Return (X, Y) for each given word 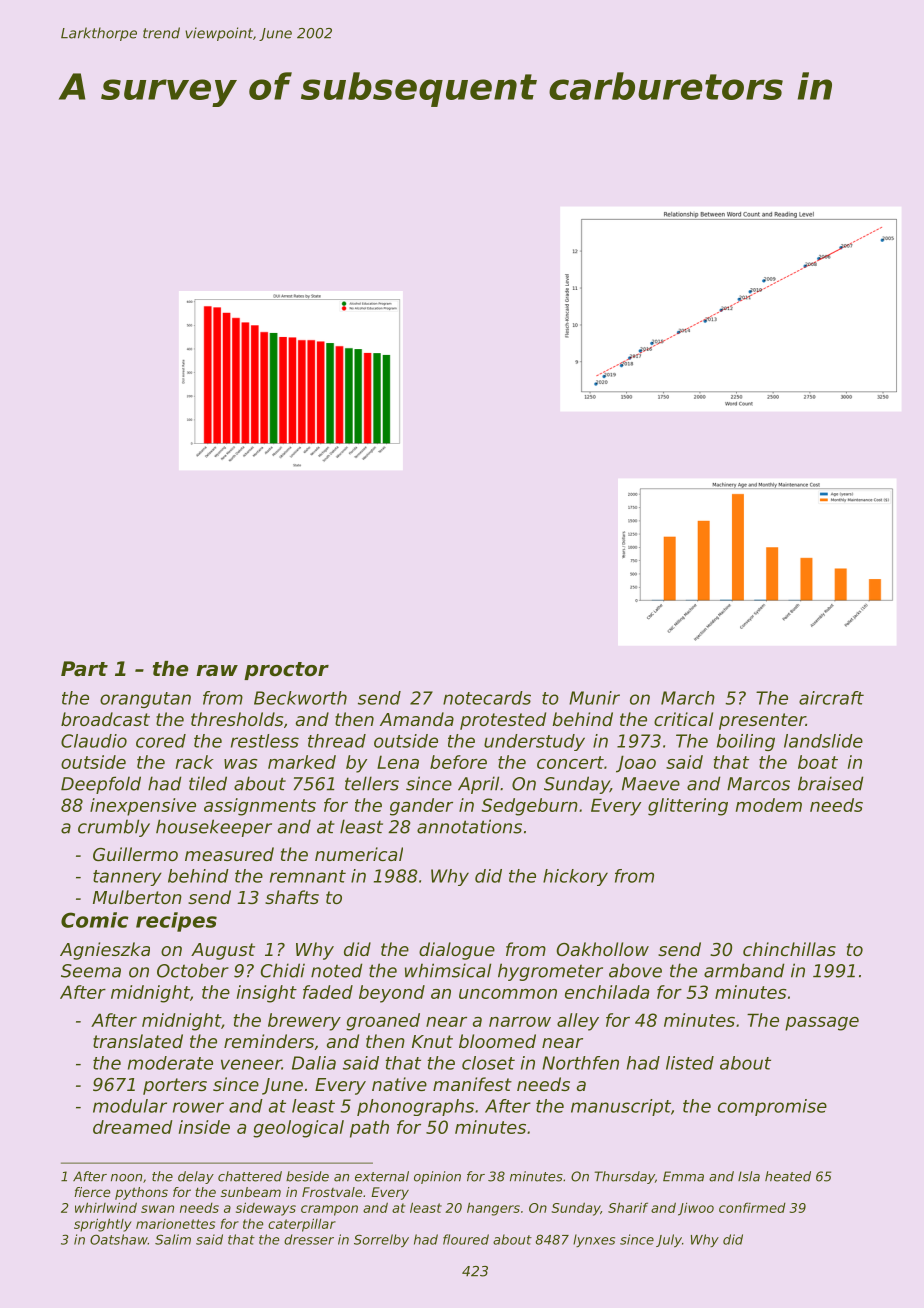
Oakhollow (603, 949)
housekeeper (214, 828)
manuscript (621, 1107)
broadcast (105, 719)
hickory (575, 877)
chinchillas (789, 949)
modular (130, 1106)
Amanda (417, 719)
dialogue (457, 951)
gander (421, 807)
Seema (91, 971)
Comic (95, 920)
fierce (92, 1192)
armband (744, 970)
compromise (772, 1107)
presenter (762, 721)
